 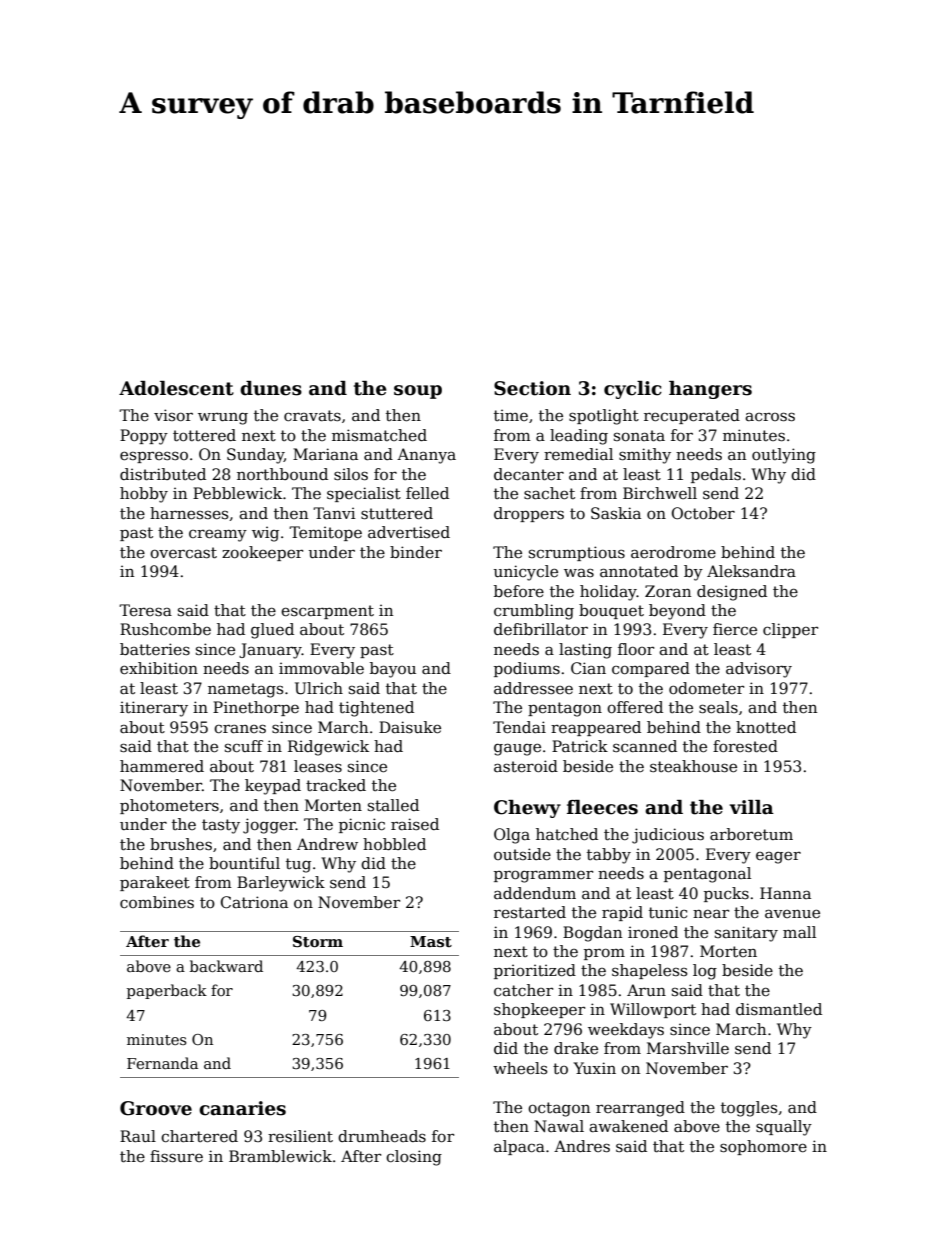 I want to click on Teresa, so click(x=145, y=610).
